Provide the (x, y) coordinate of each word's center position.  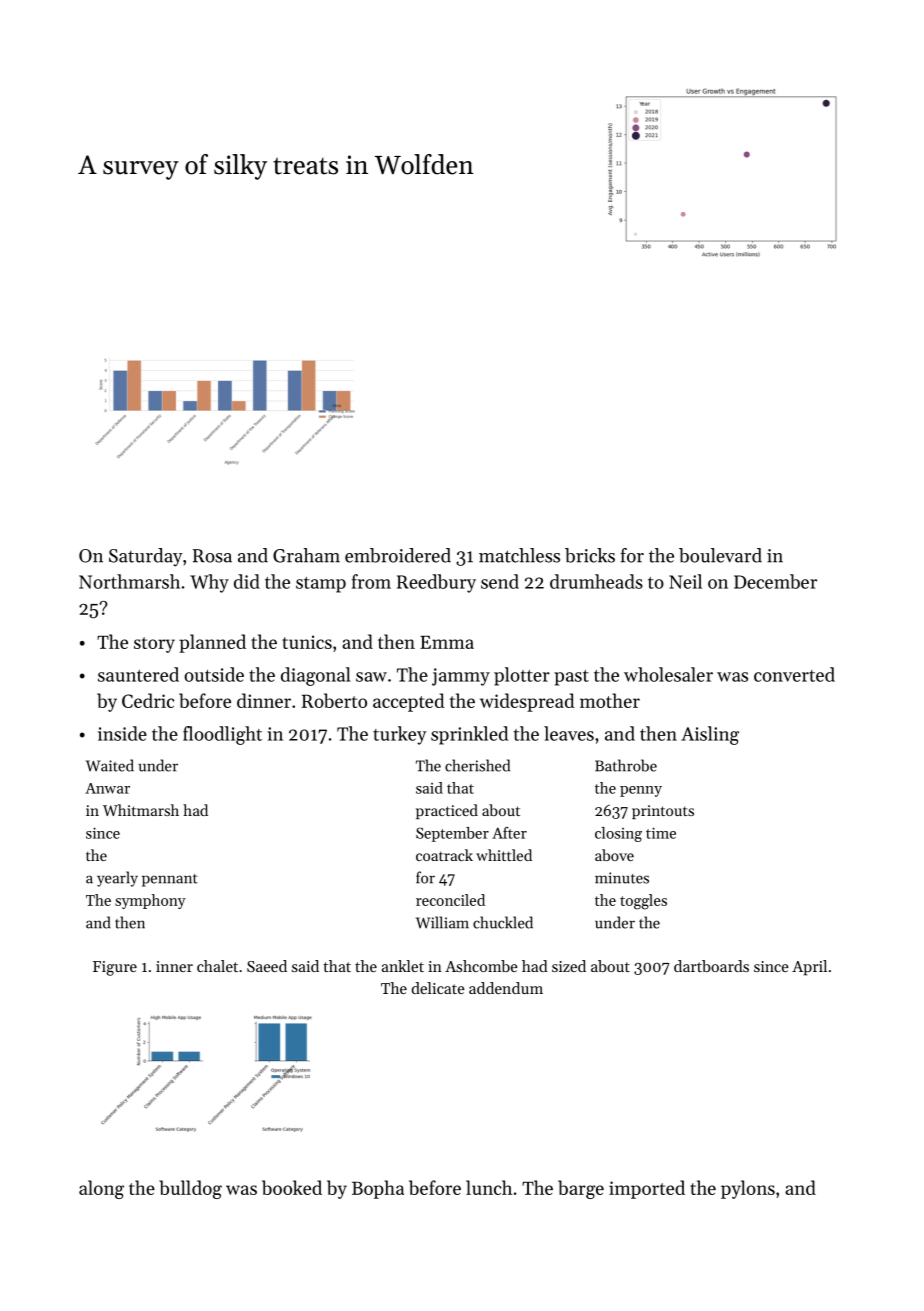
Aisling (710, 735)
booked (292, 1187)
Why (209, 583)
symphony (150, 901)
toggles (643, 902)
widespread (527, 702)
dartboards (711, 966)
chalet (217, 966)
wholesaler (668, 674)
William (442, 922)
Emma (447, 642)
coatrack (444, 855)
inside (122, 733)
